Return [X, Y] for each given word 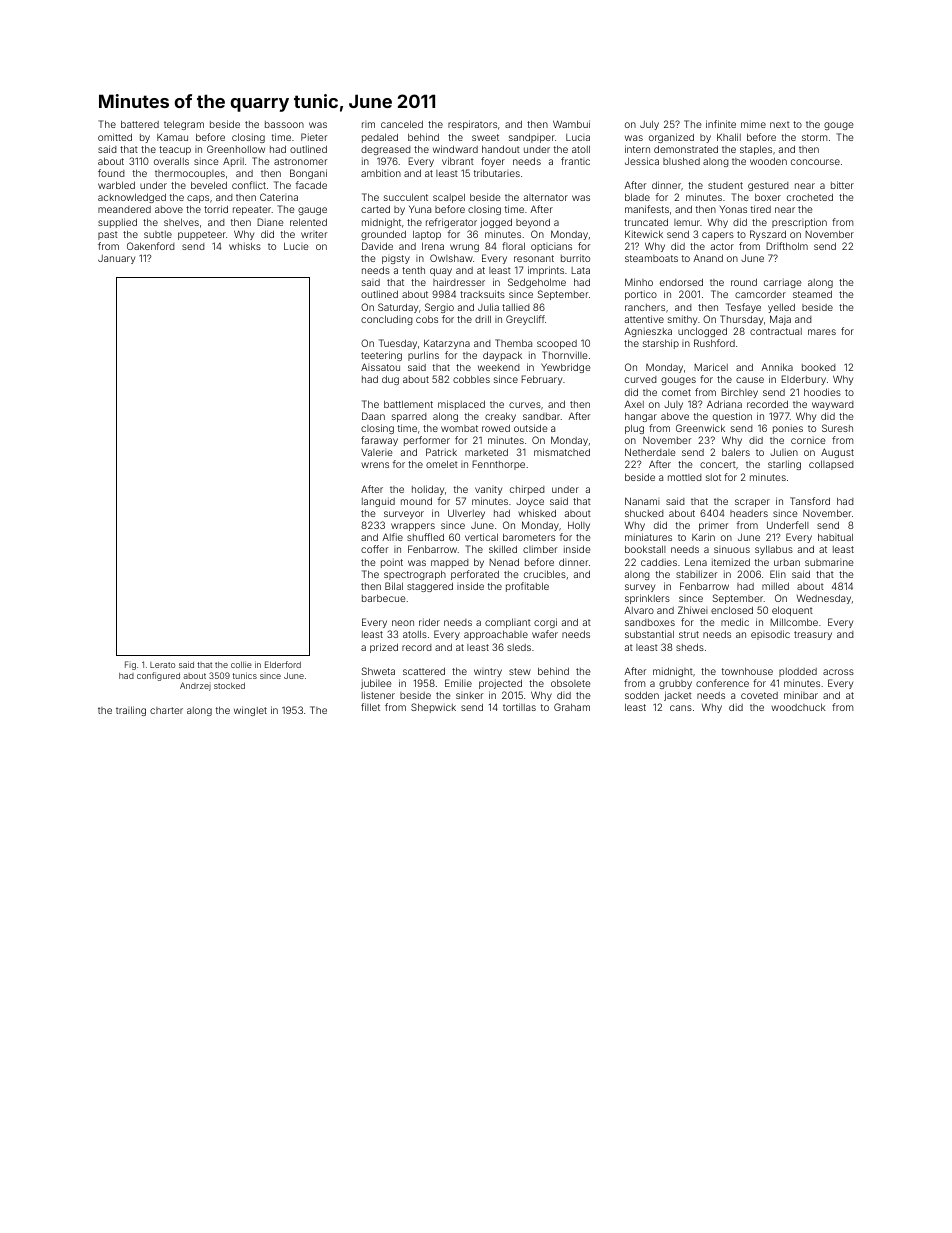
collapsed [831, 465]
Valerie [377, 452]
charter [166, 710]
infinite [721, 124]
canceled [402, 124]
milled [775, 586]
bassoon [284, 124]
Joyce [530, 502]
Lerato [162, 665]
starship [661, 344]
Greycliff [525, 320]
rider [429, 622]
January [116, 259]
